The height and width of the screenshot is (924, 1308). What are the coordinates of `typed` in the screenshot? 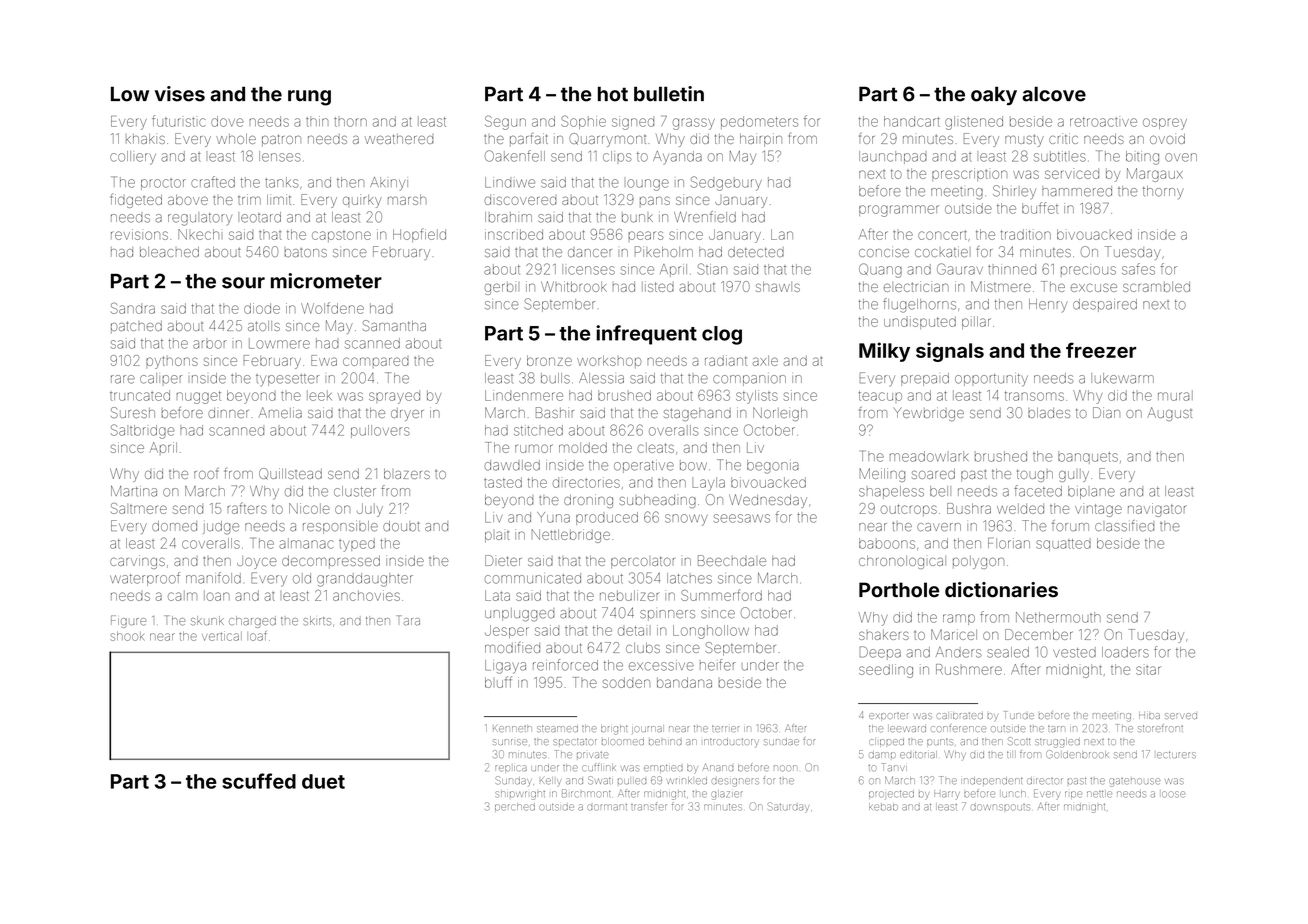 It's located at (357, 545).
